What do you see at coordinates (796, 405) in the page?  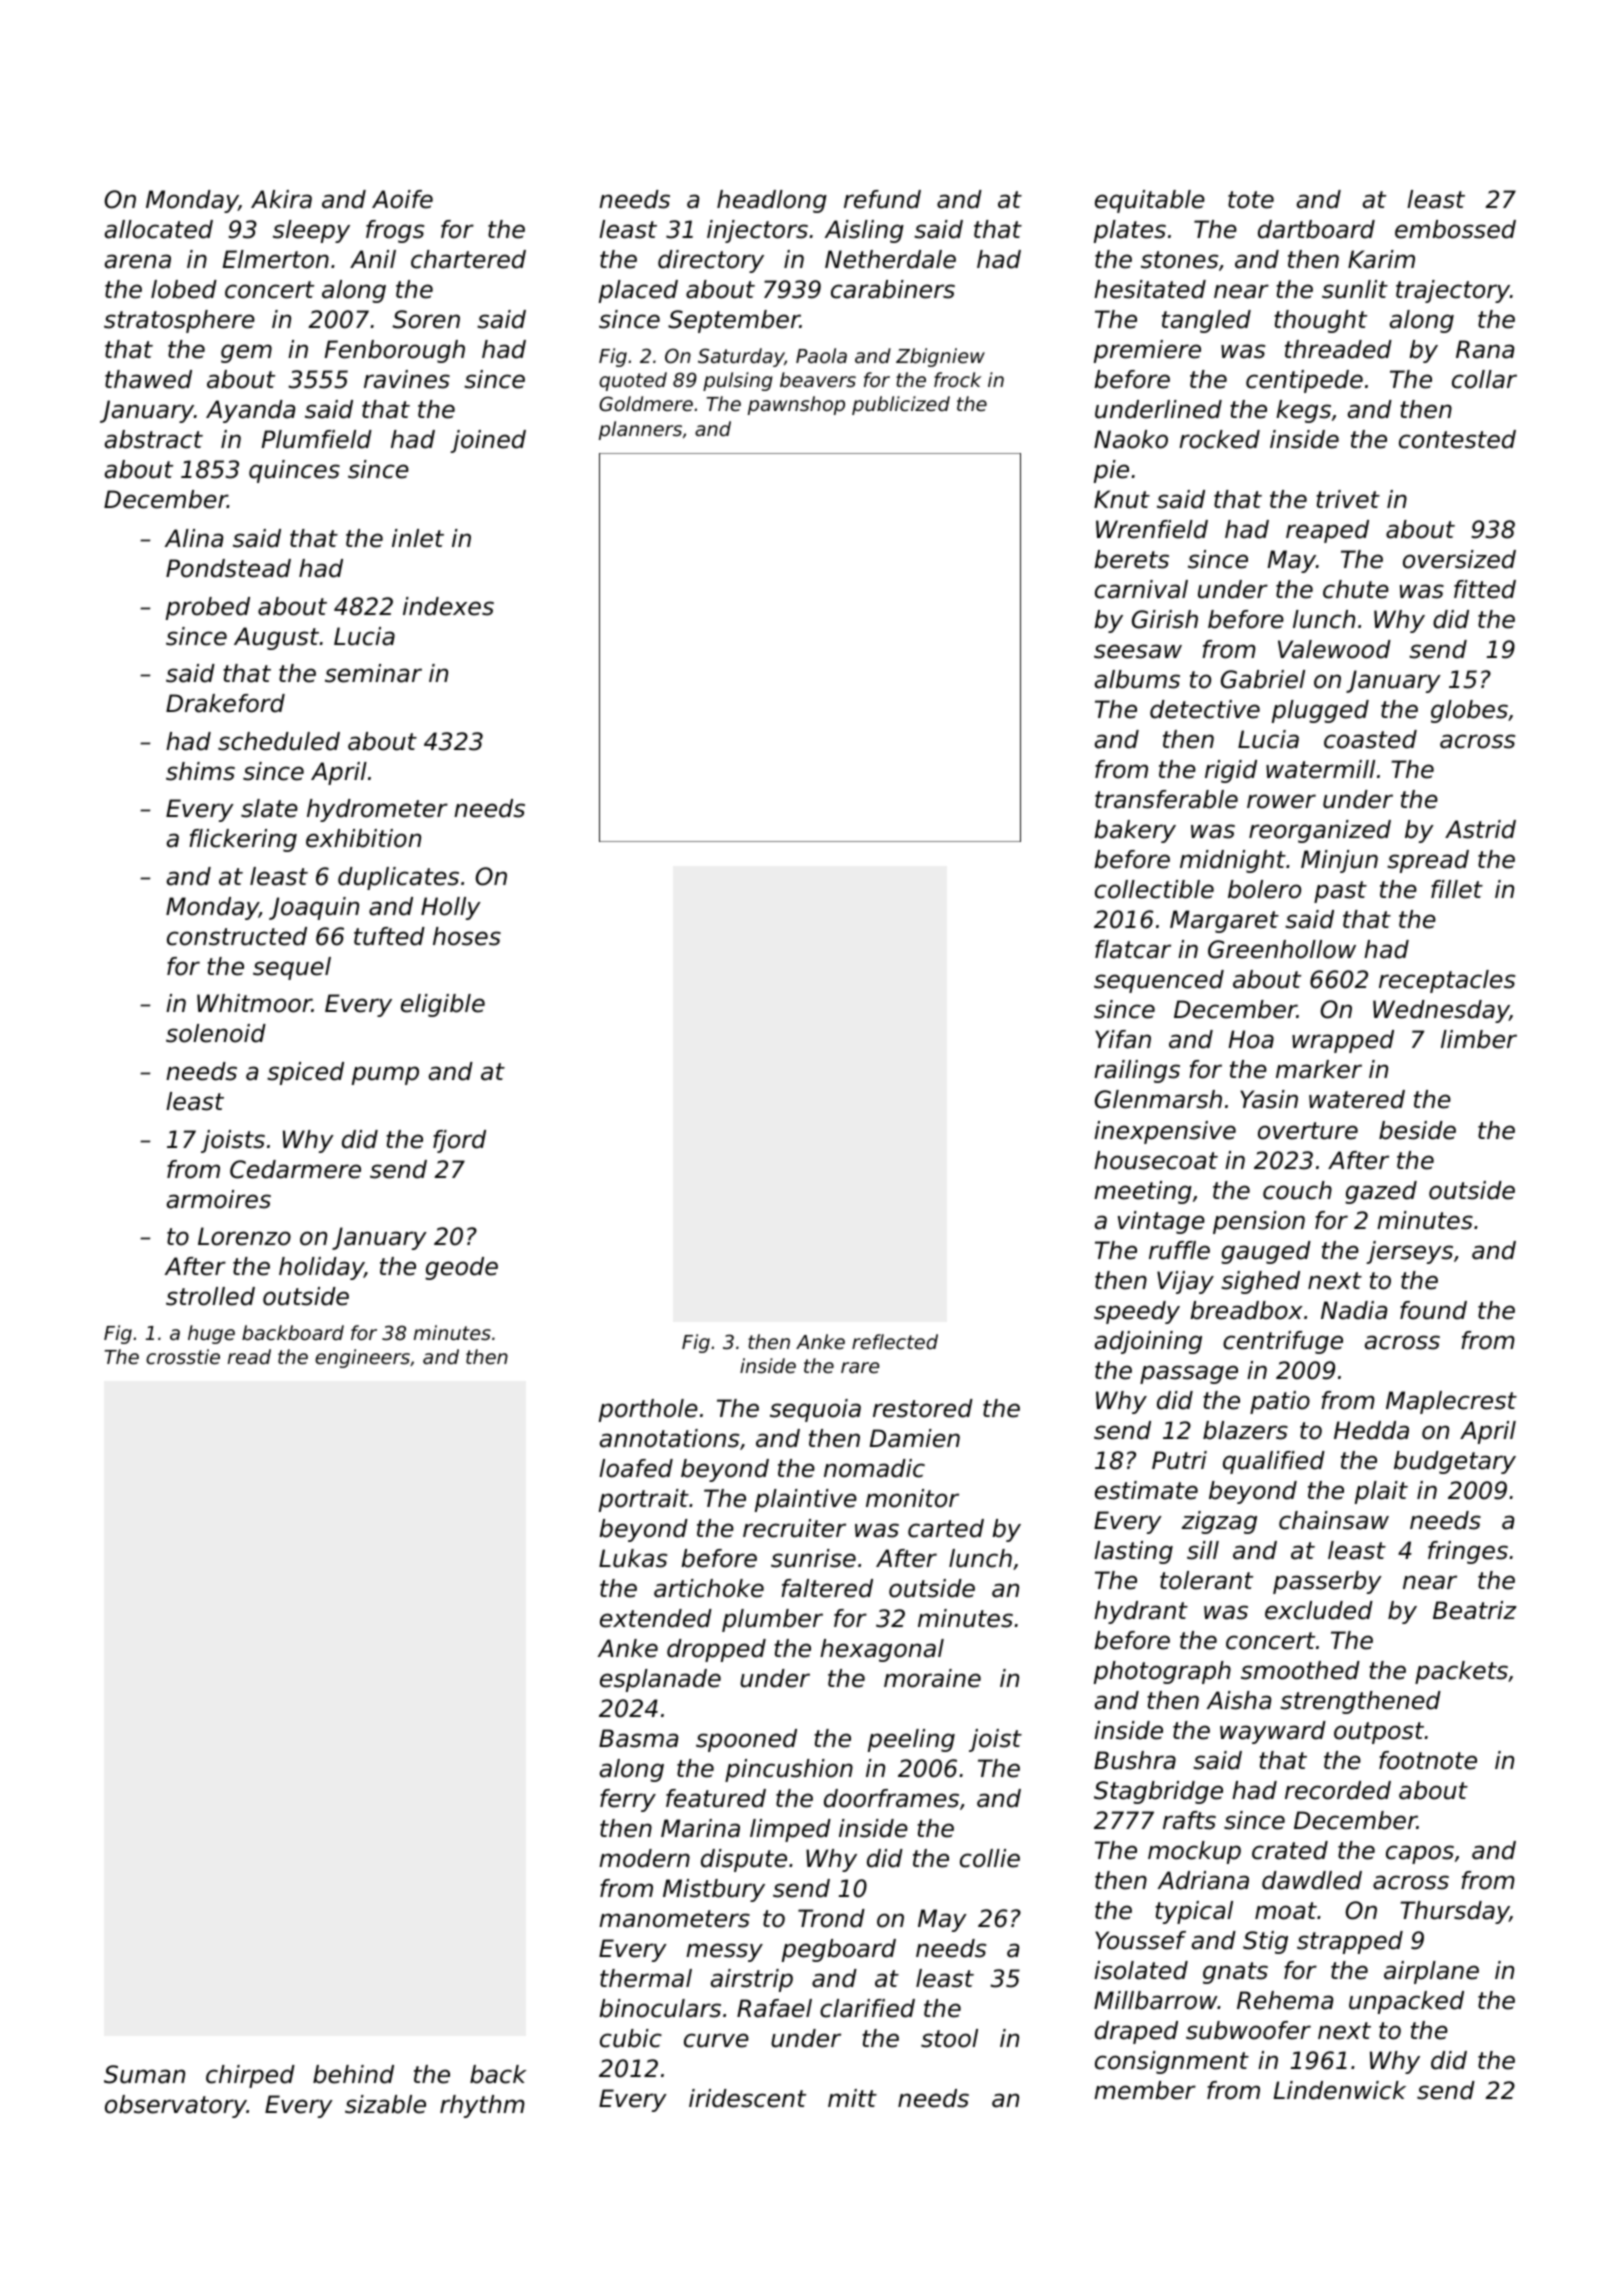 I see `pawnshop` at bounding box center [796, 405].
